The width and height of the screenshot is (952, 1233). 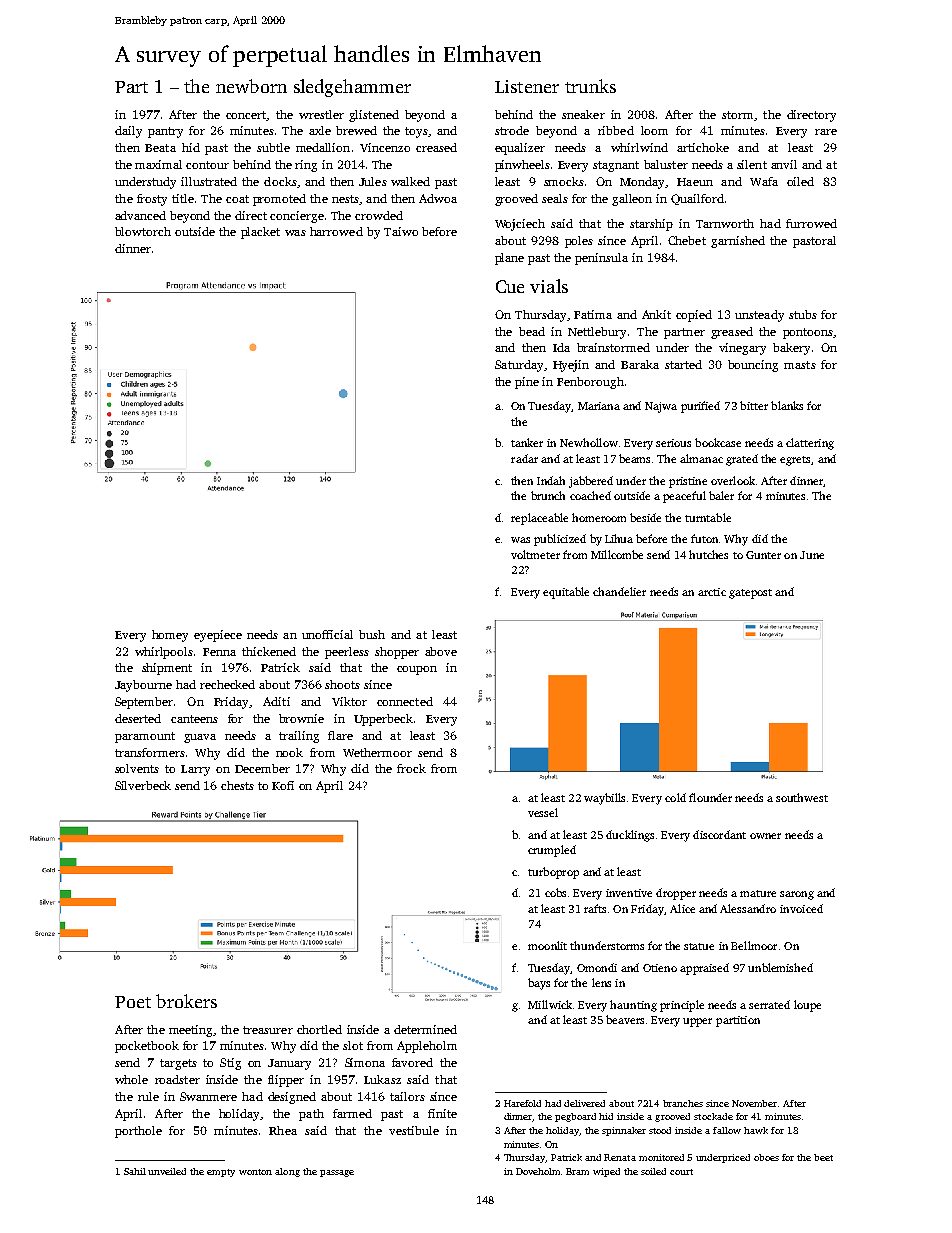 I want to click on bays, so click(x=539, y=984).
